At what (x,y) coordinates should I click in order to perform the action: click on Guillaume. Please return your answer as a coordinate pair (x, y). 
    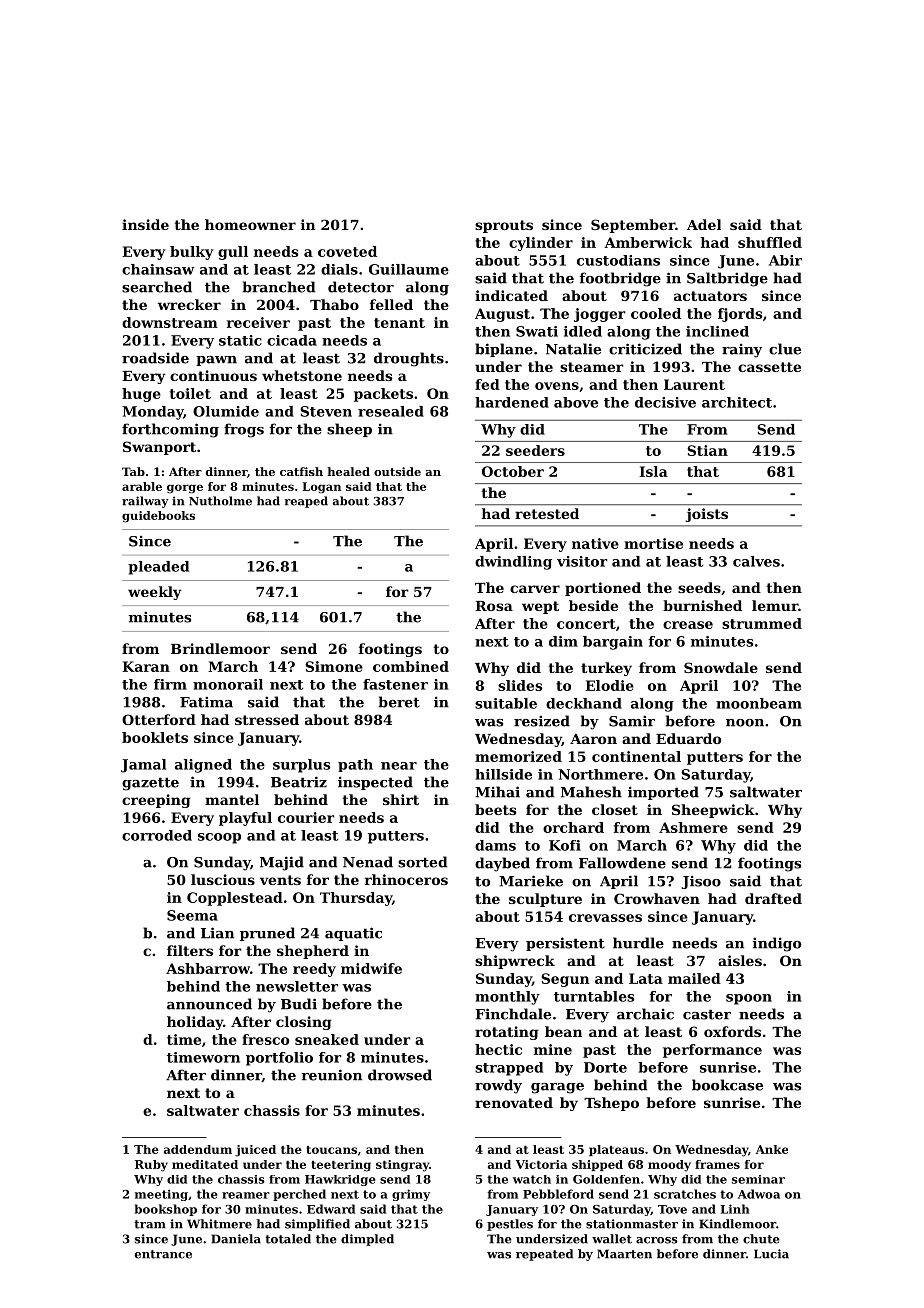
    Looking at the image, I should click on (409, 269).
